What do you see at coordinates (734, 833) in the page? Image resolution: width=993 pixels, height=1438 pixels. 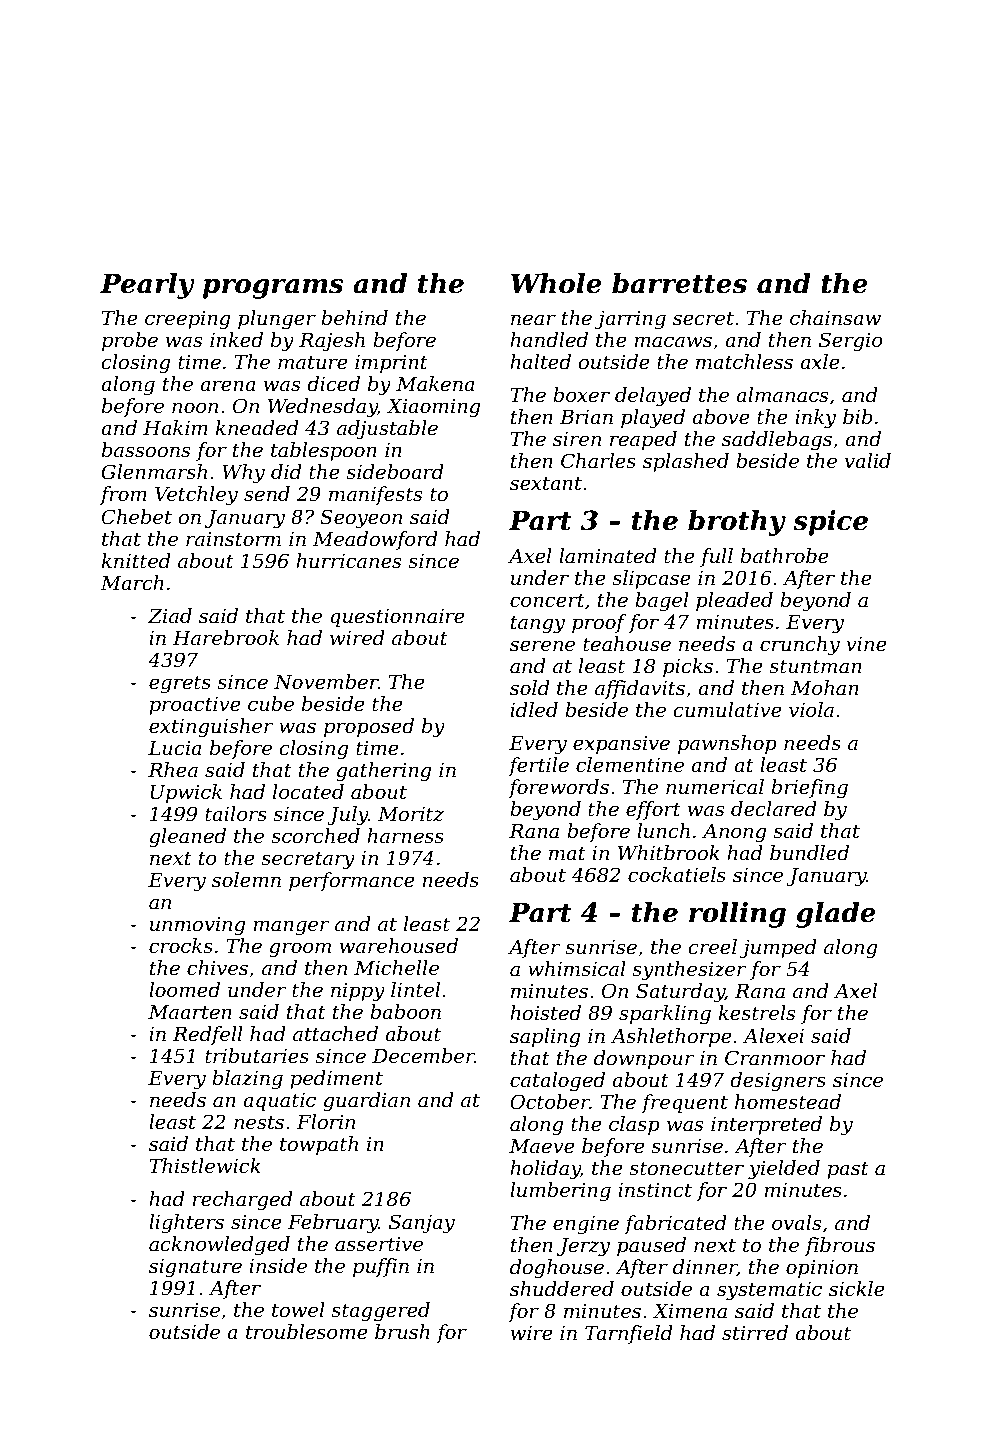 I see `Anong` at bounding box center [734, 833].
